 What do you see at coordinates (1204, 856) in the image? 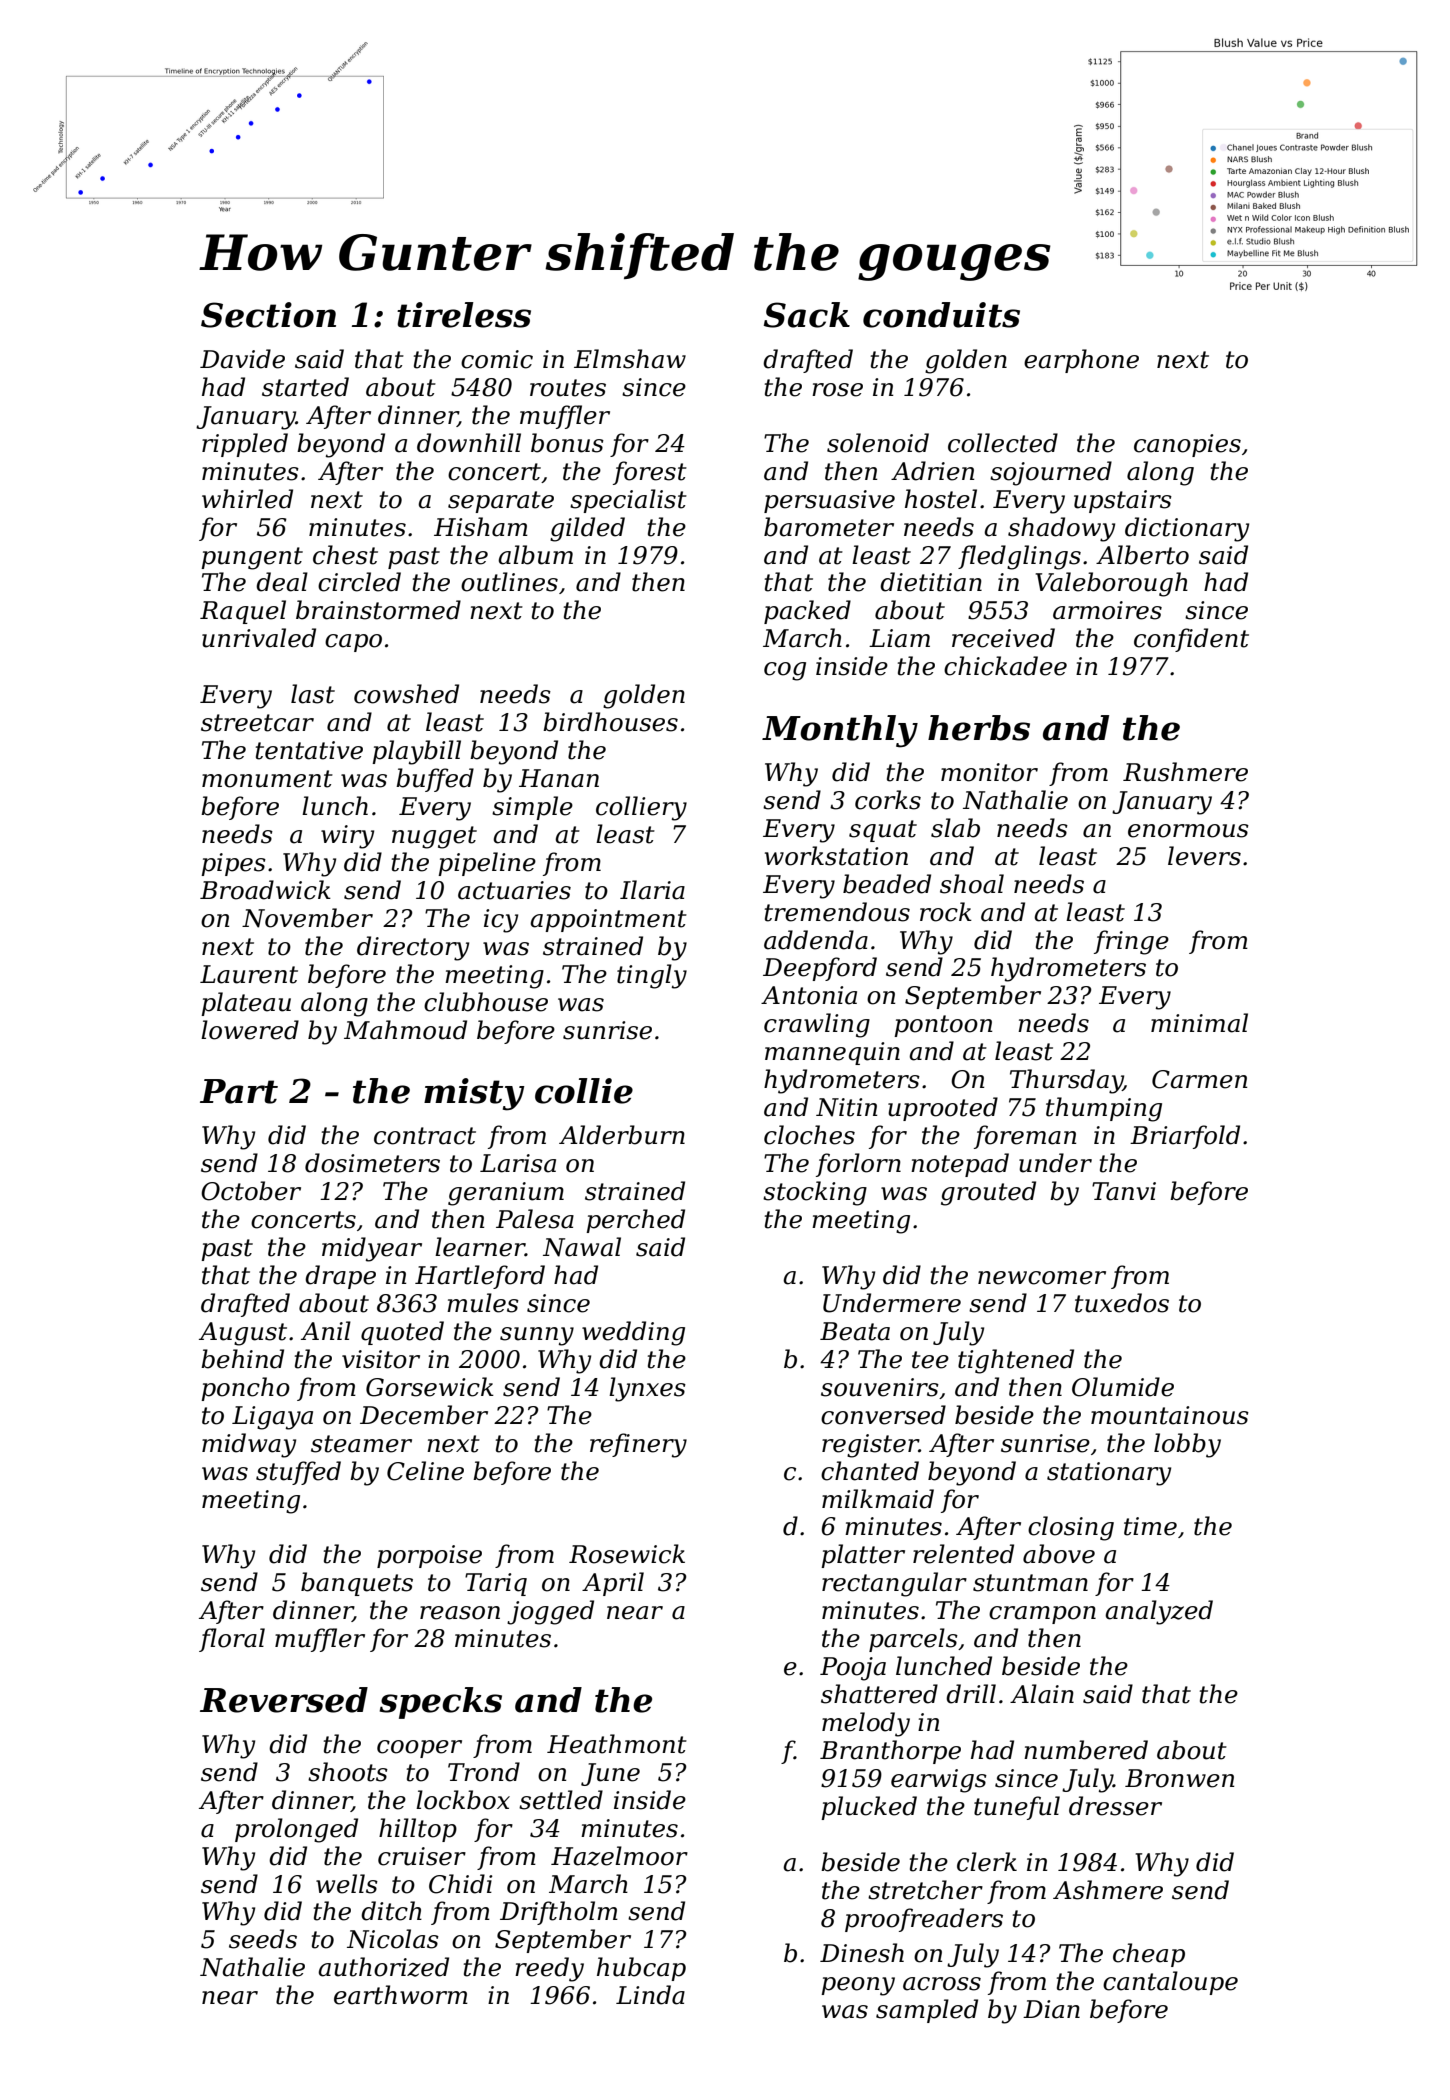
I see `levers` at bounding box center [1204, 856].
